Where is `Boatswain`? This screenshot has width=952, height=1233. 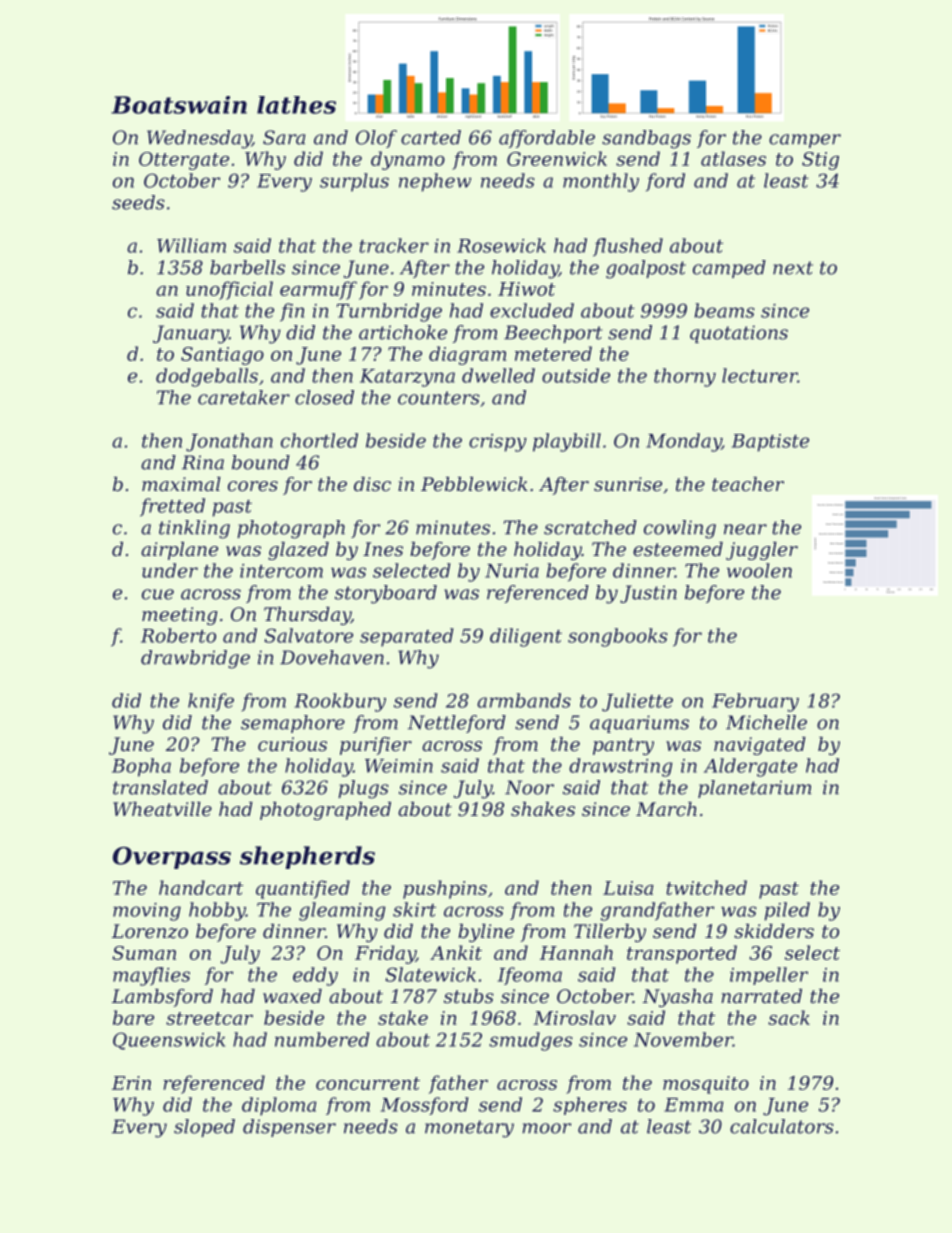 Boatswain is located at coordinates (179, 105).
